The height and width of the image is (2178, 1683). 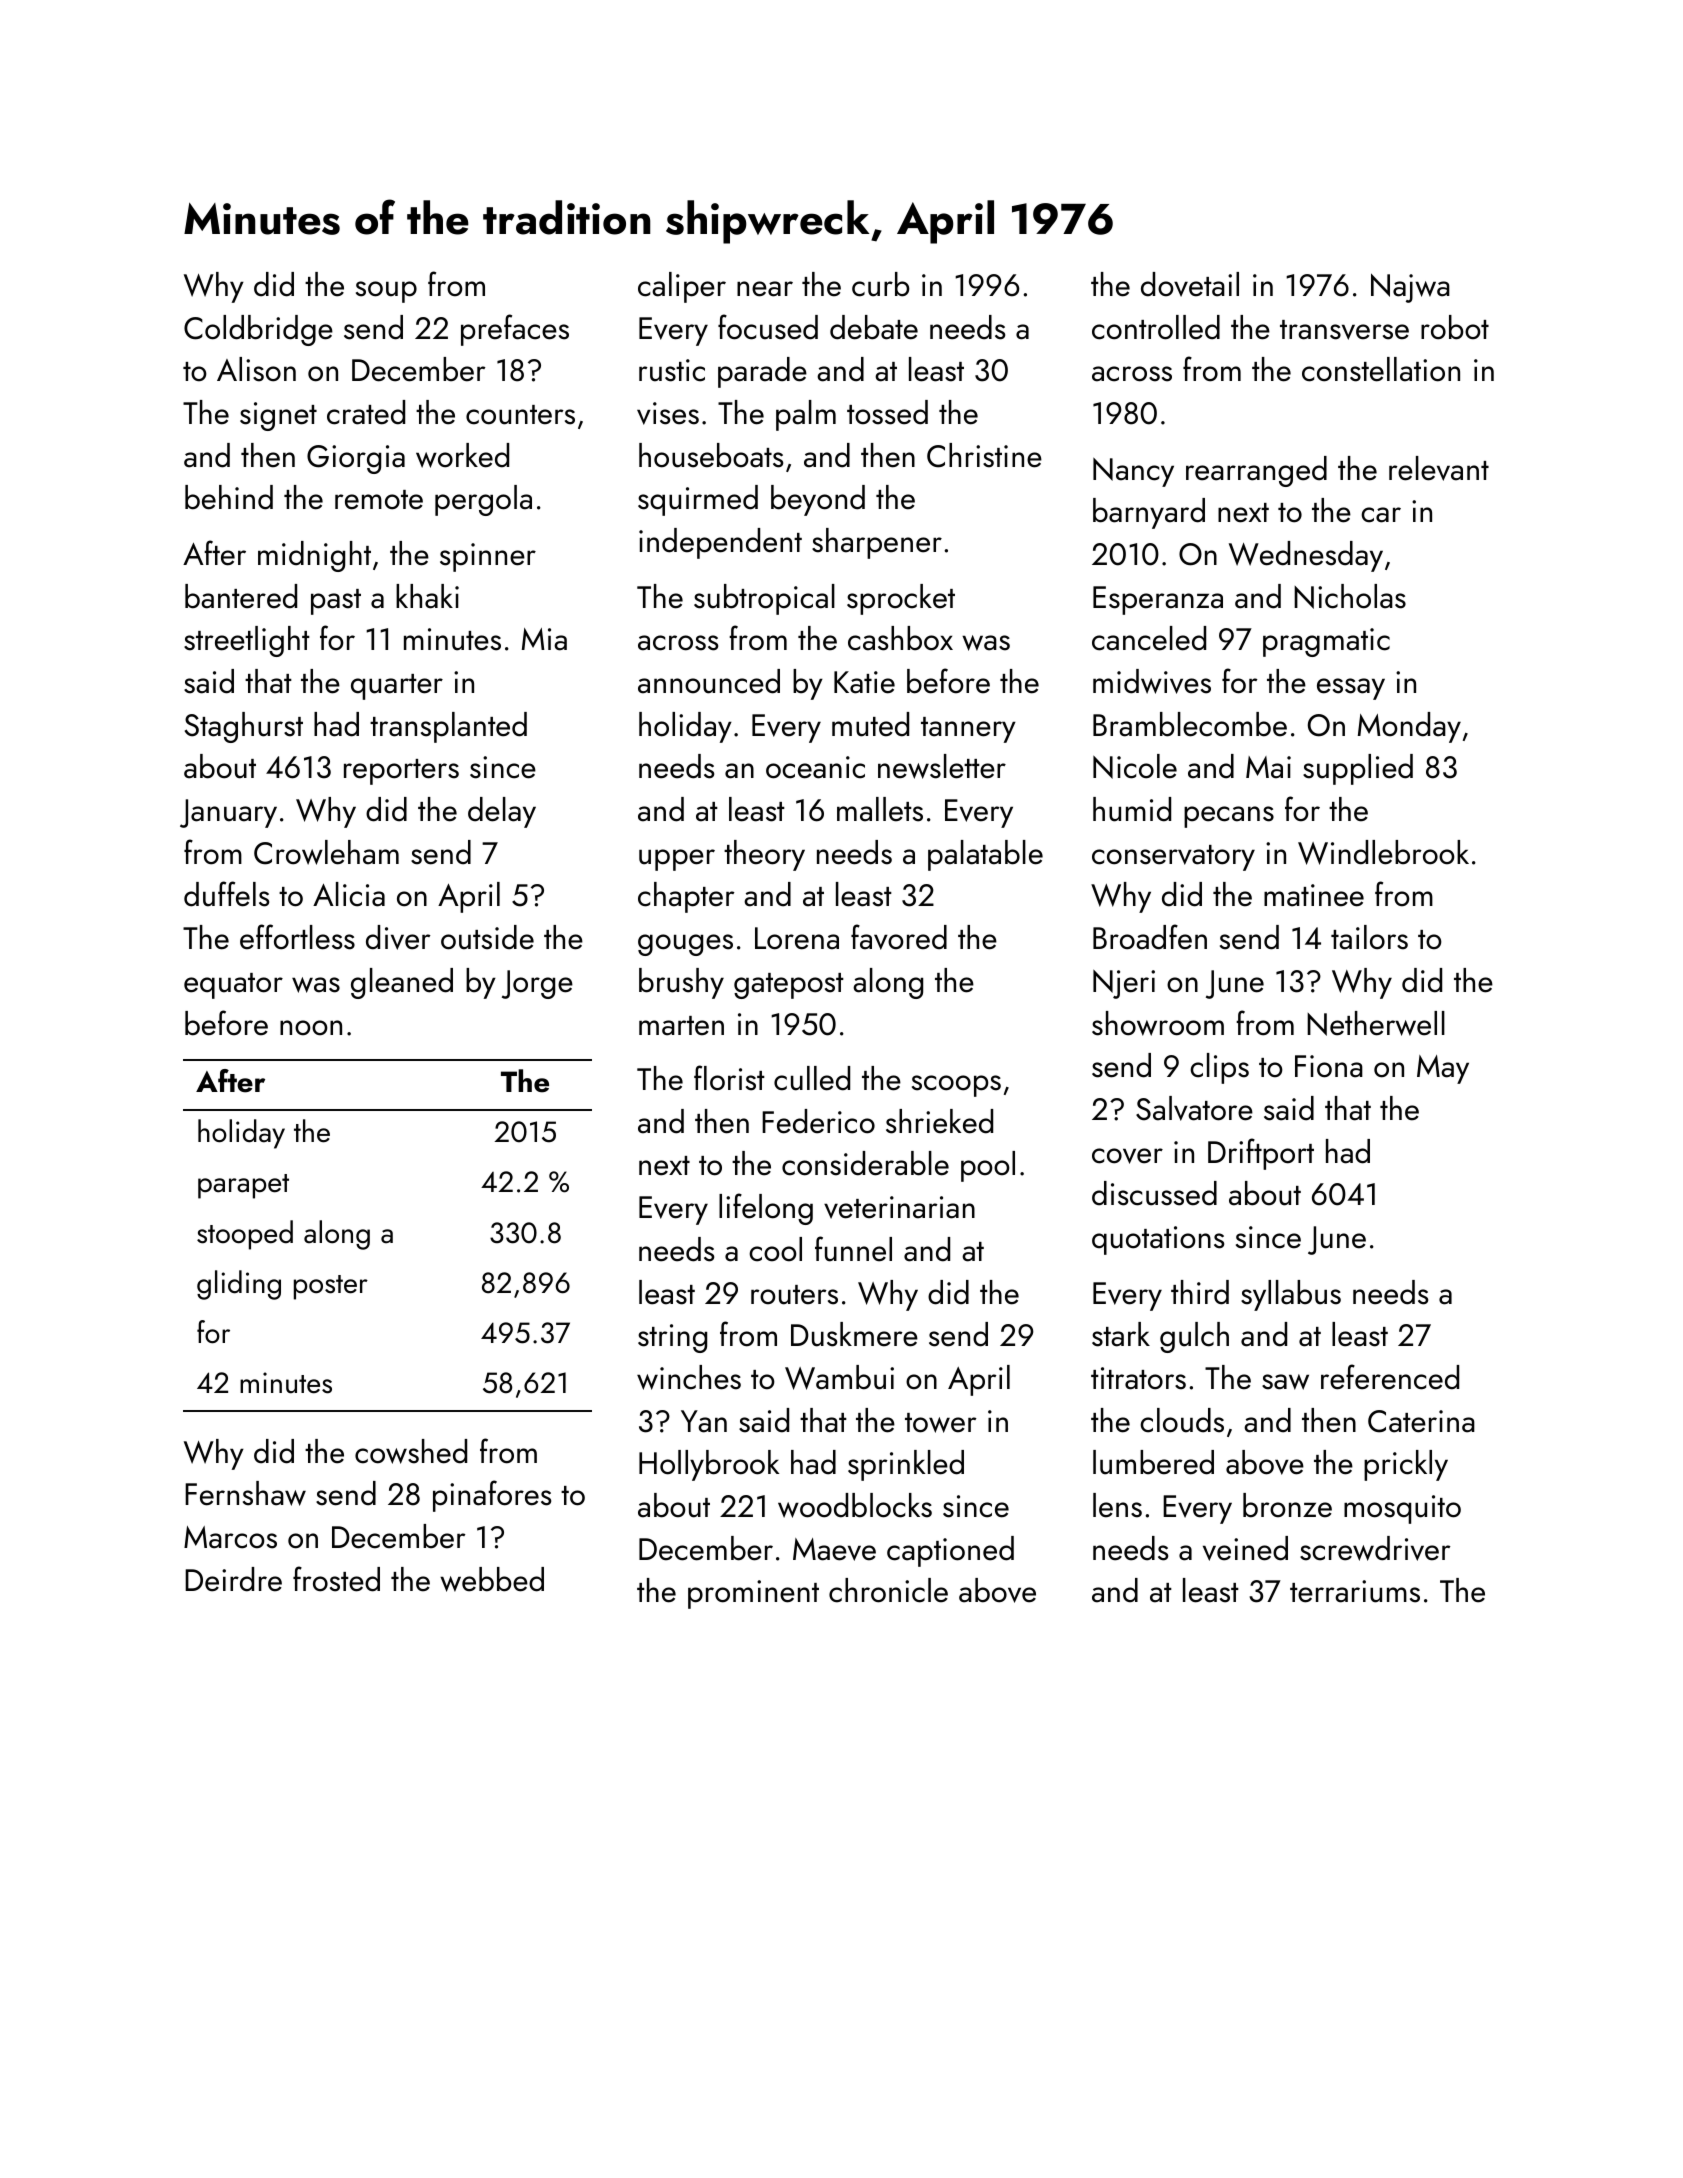 What do you see at coordinates (685, 945) in the image?
I see `gouges` at bounding box center [685, 945].
